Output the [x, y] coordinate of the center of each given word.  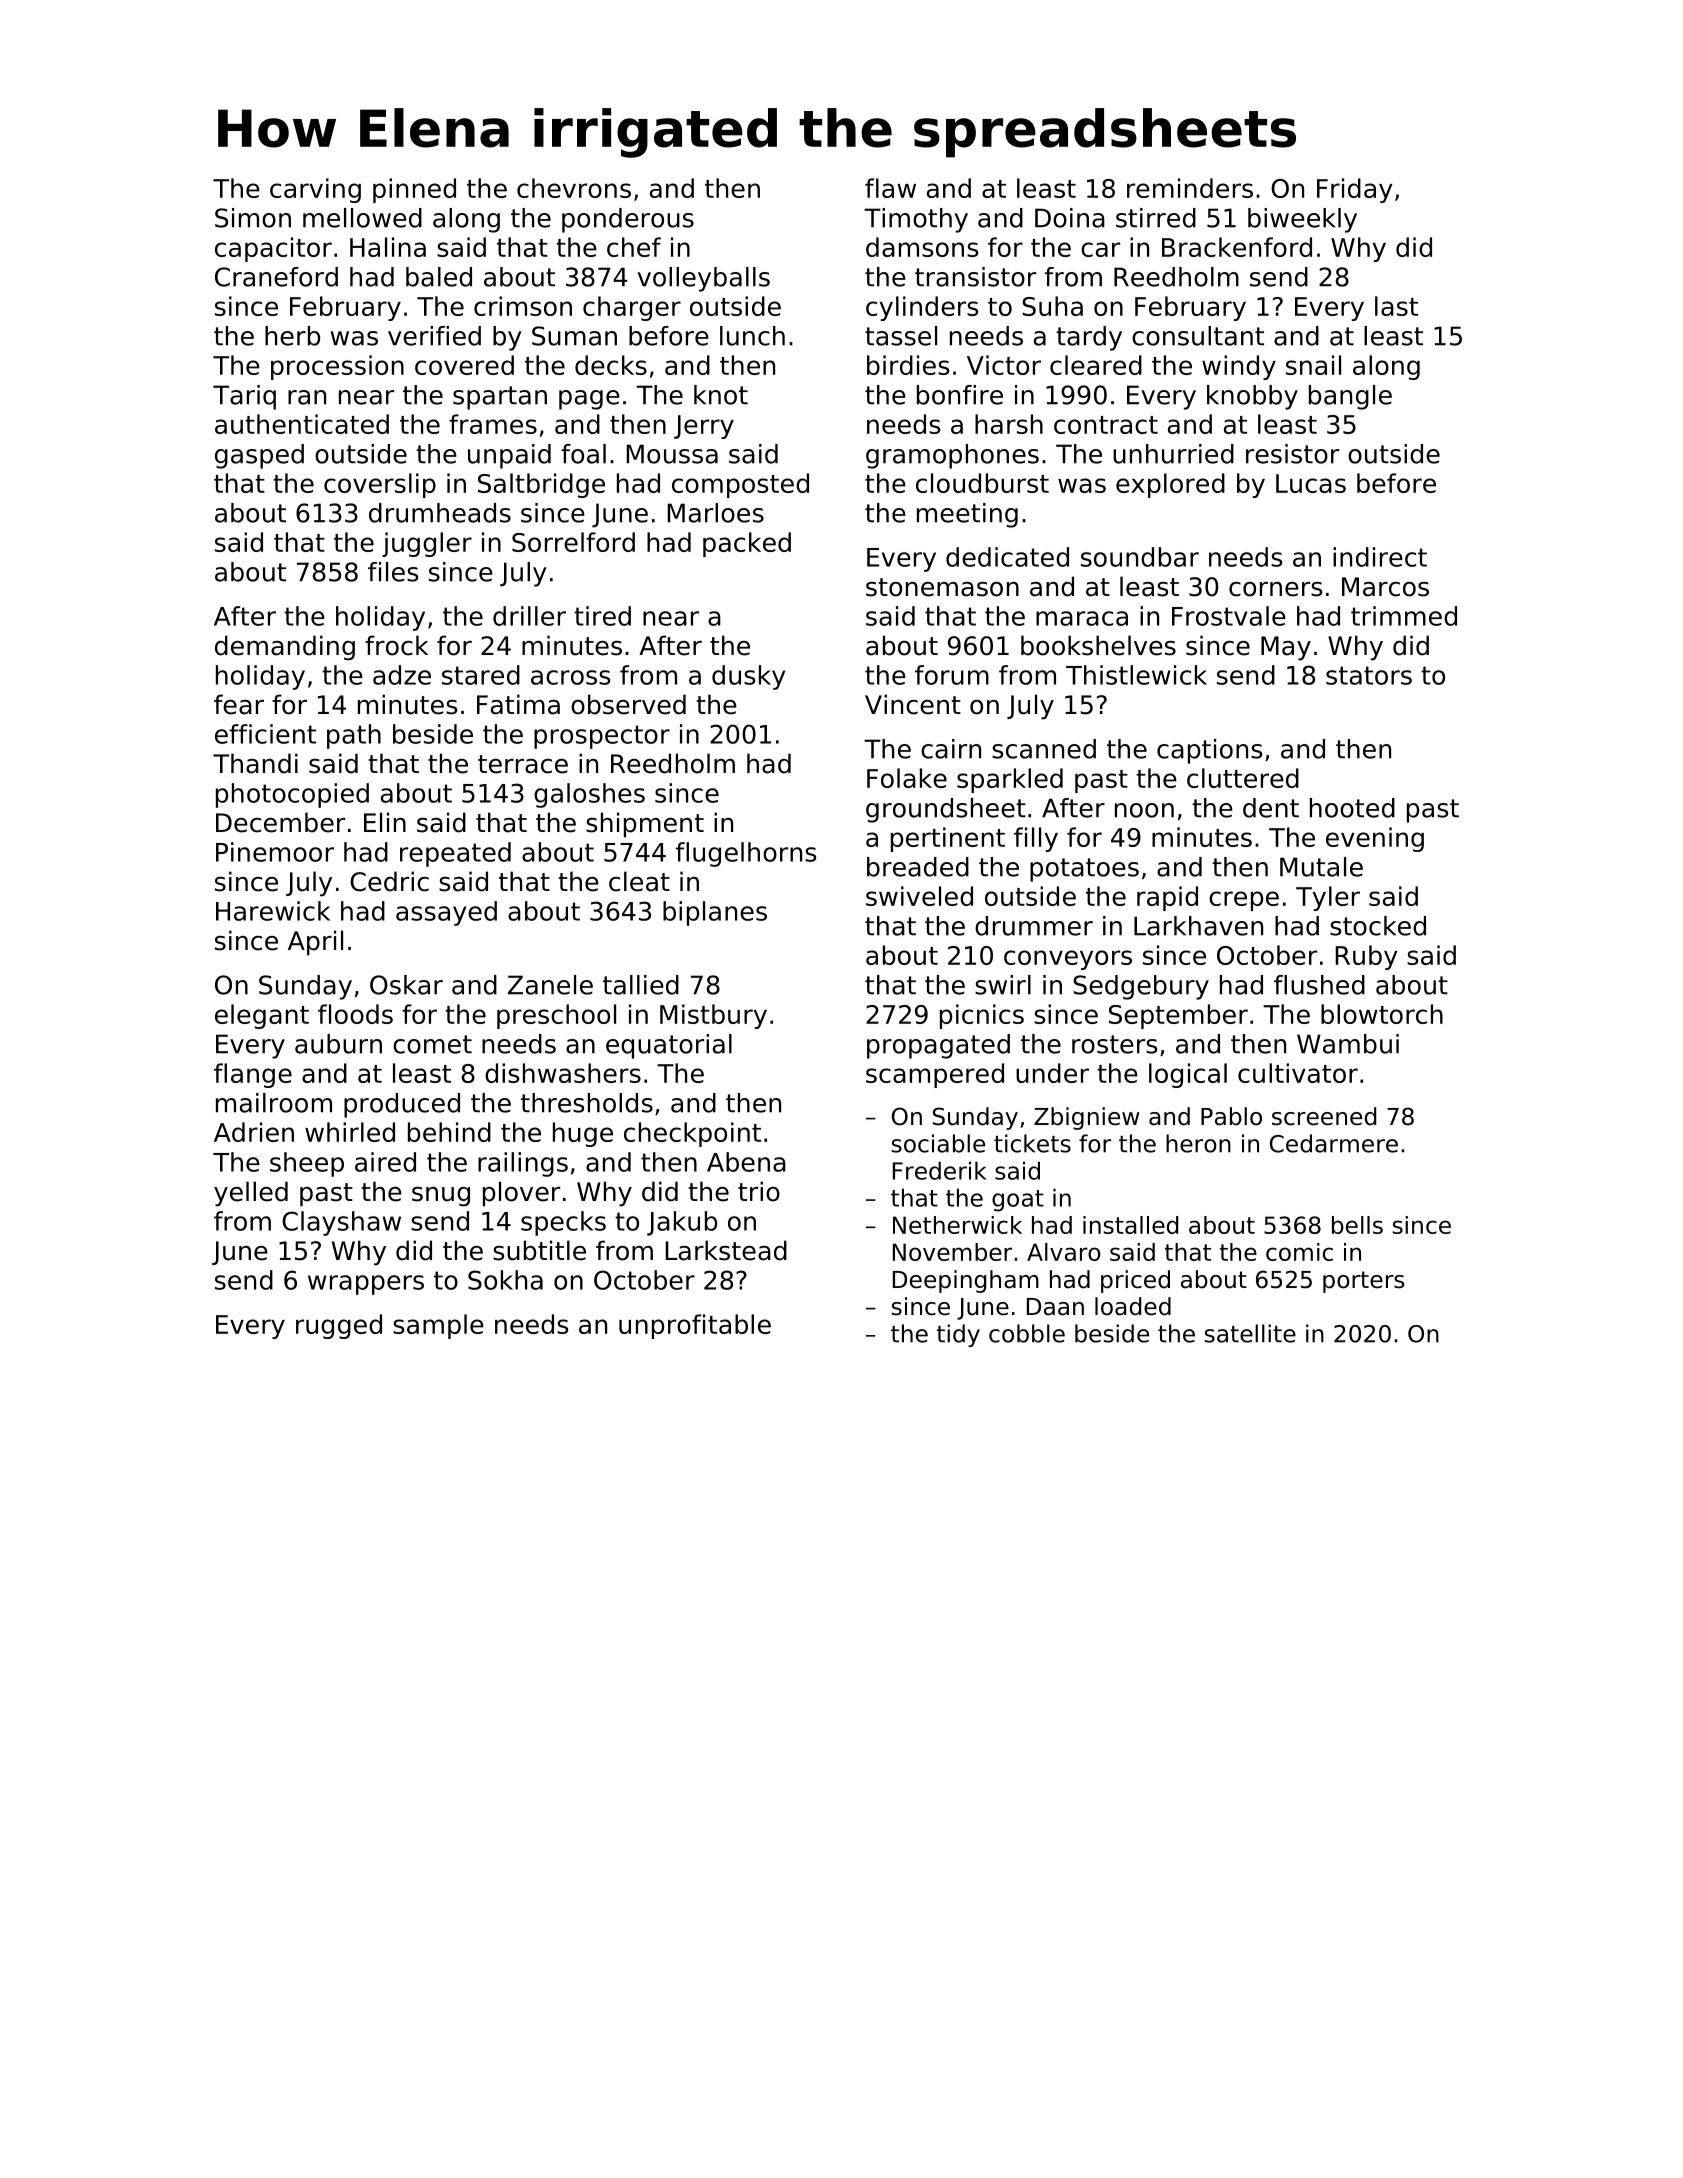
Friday [1355, 190]
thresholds [587, 1103]
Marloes [715, 513]
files [393, 572]
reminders [1190, 188]
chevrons [574, 188]
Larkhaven [1198, 926]
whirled [350, 1132]
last [1396, 306]
